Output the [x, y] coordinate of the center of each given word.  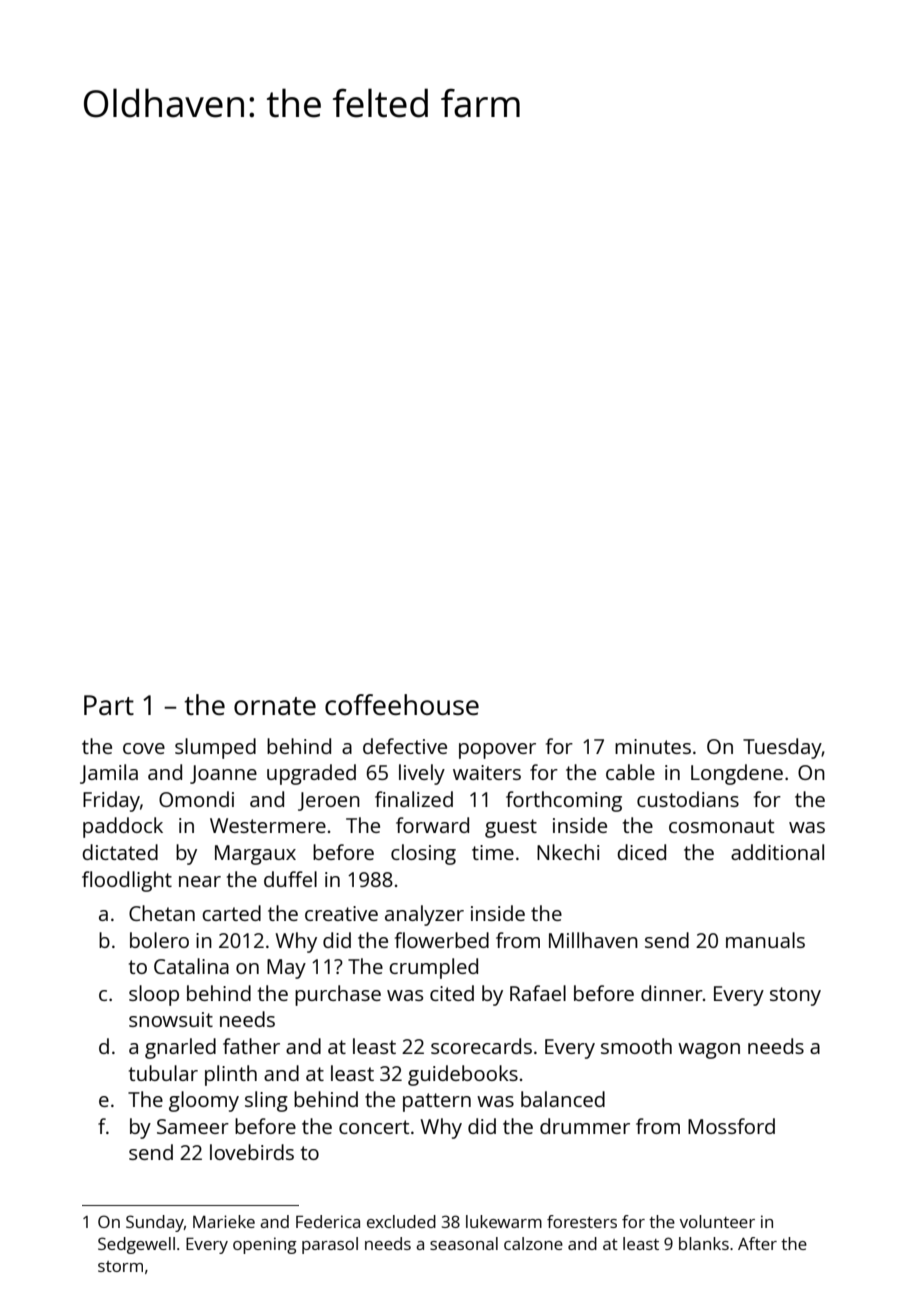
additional [777, 852]
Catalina [191, 966]
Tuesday [782, 748]
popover [497, 751]
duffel [290, 879]
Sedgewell [136, 1245]
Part [109, 705]
